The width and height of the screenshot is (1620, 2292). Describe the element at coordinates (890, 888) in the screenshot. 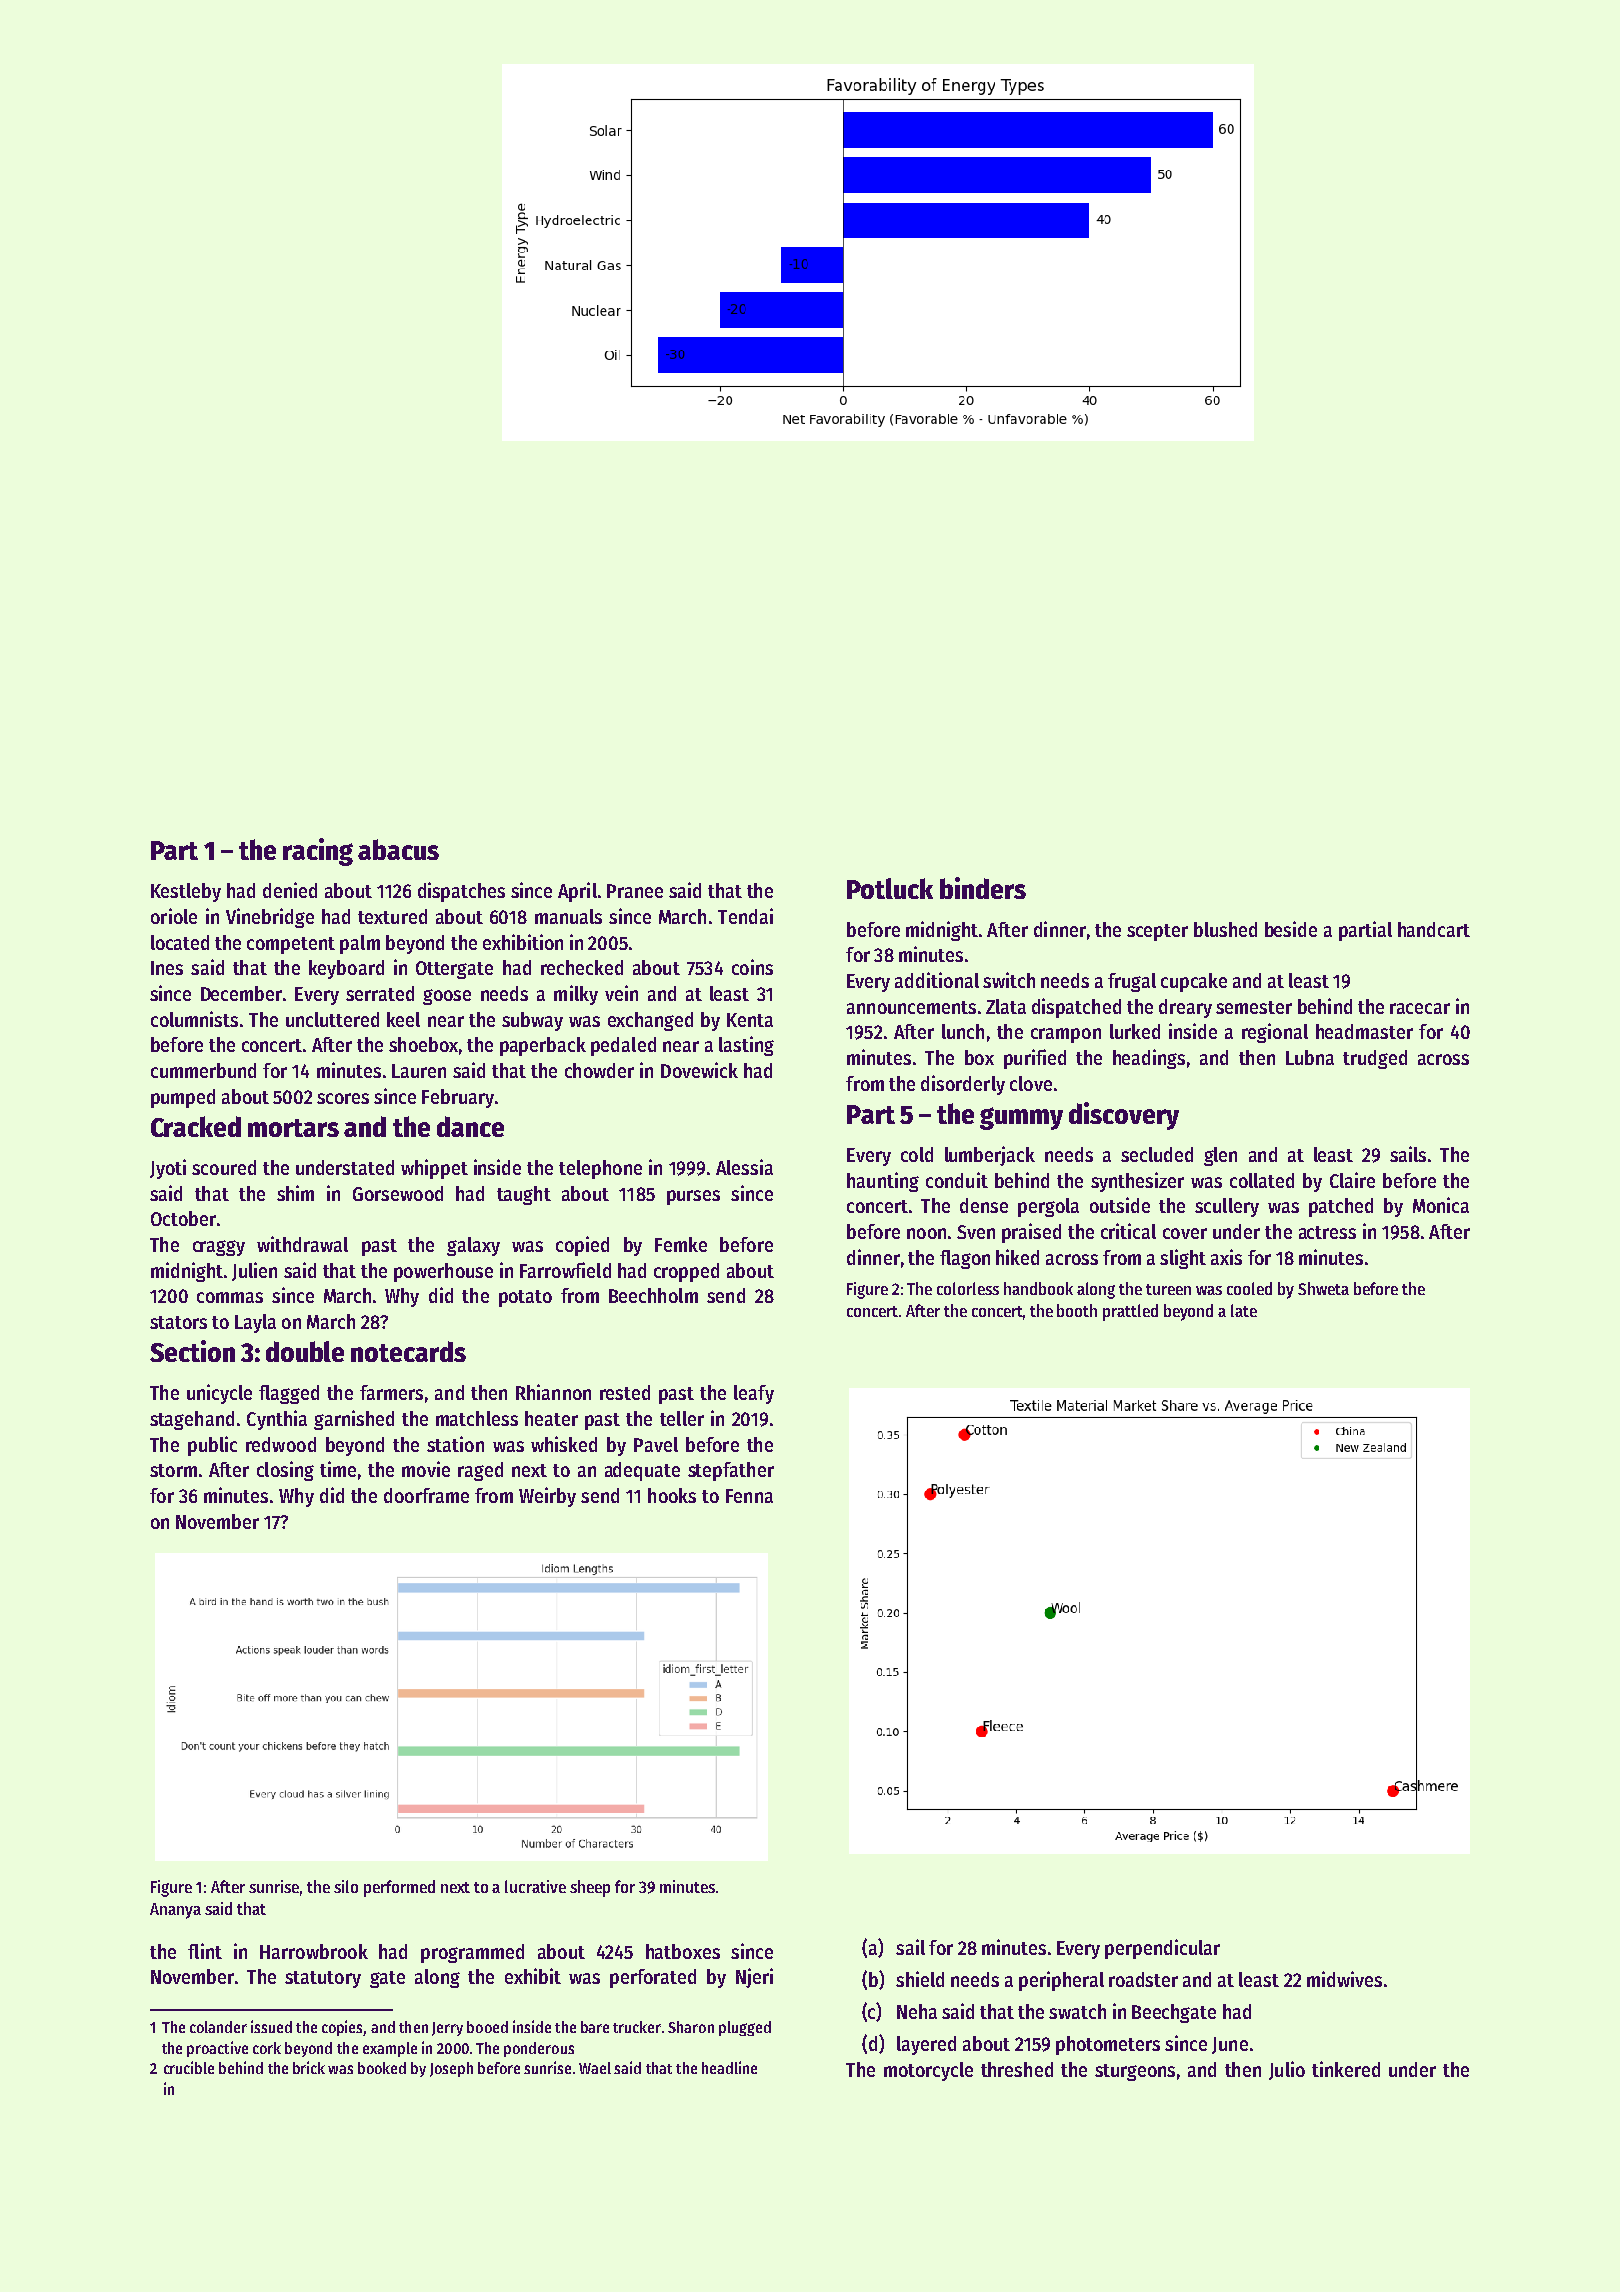

I see `Potluck` at that location.
